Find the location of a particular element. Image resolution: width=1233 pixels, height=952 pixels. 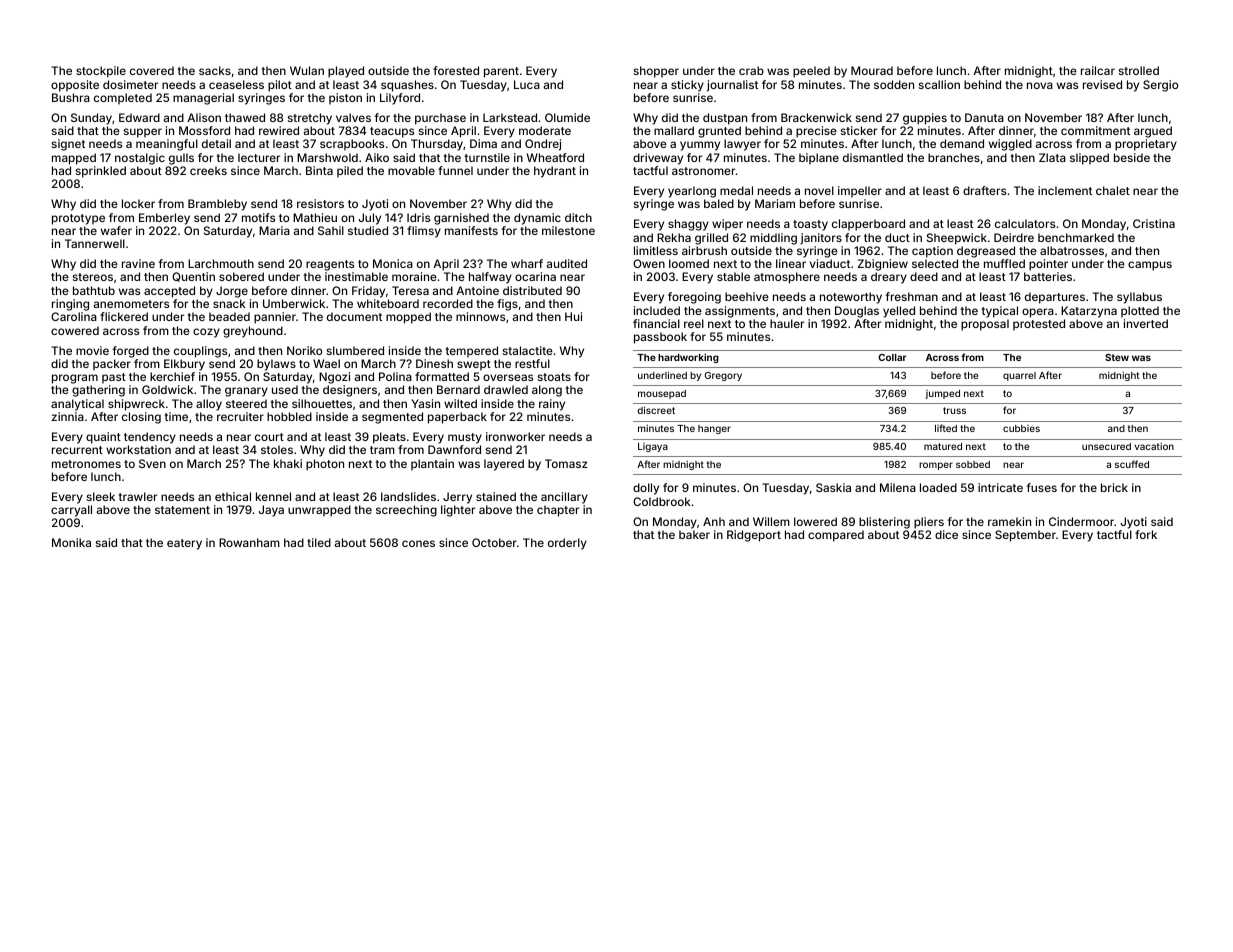

strolled is located at coordinates (1139, 70).
